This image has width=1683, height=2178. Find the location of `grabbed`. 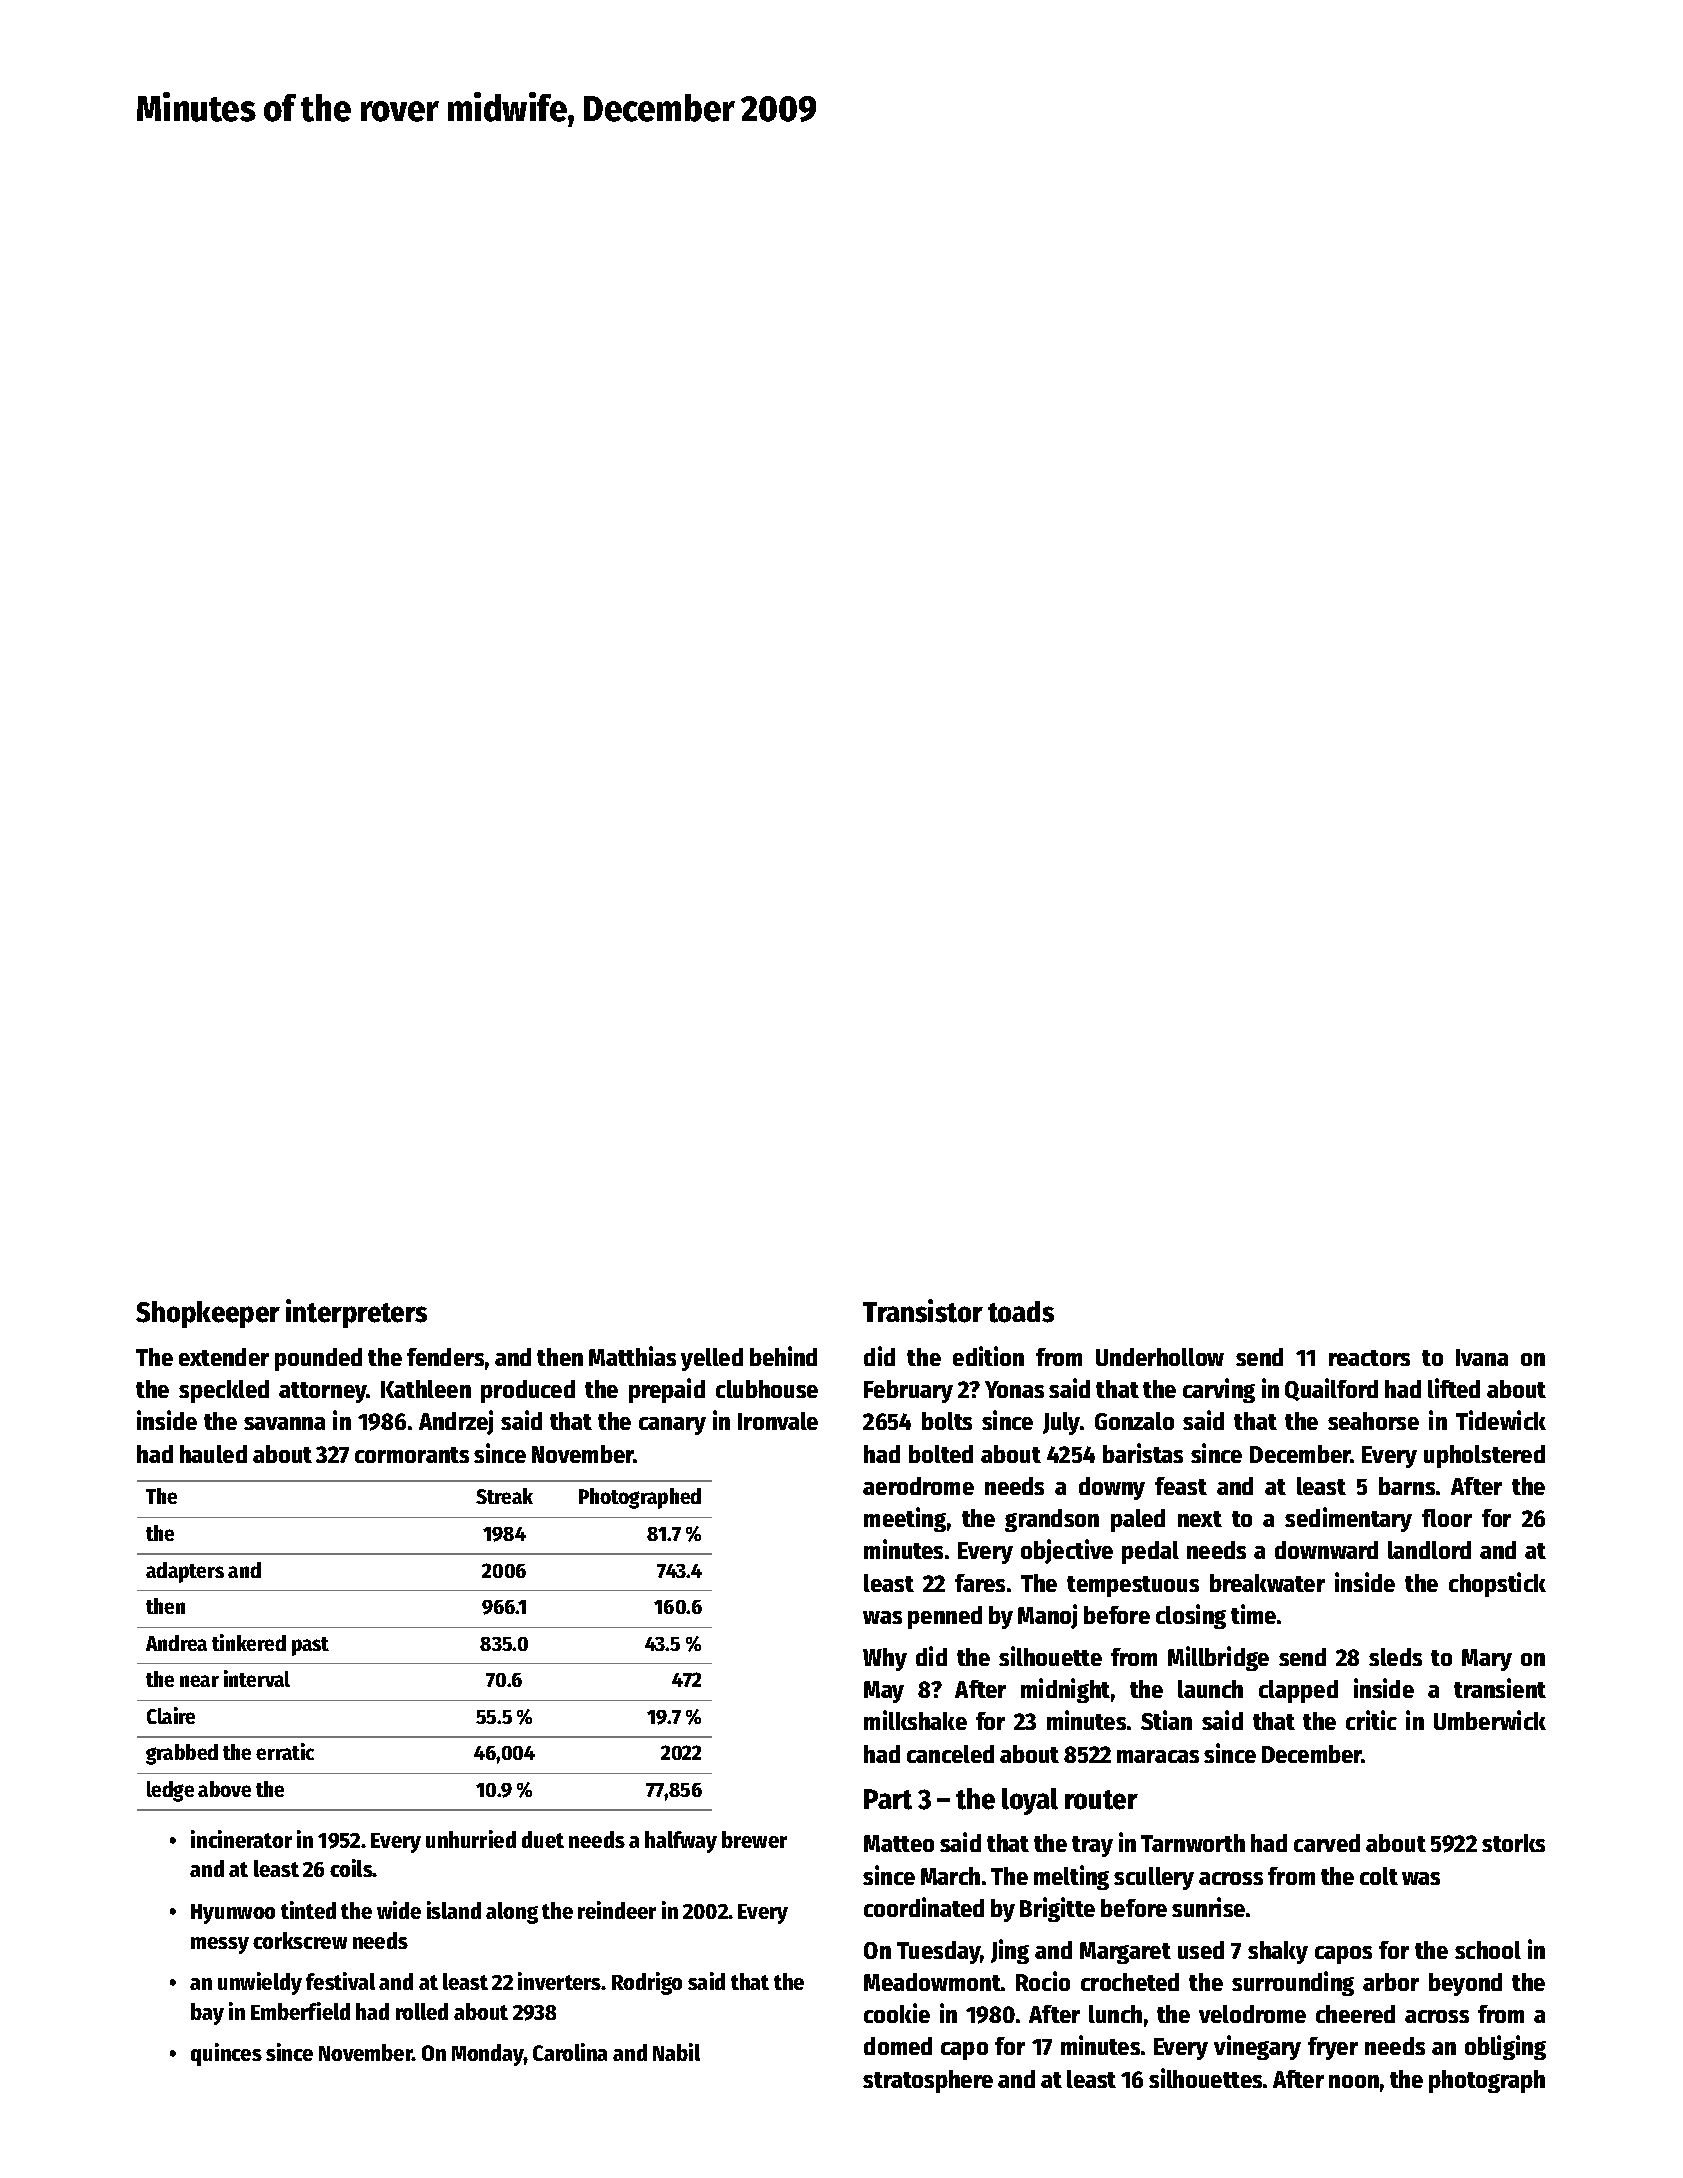

grabbed is located at coordinates (182, 1754).
